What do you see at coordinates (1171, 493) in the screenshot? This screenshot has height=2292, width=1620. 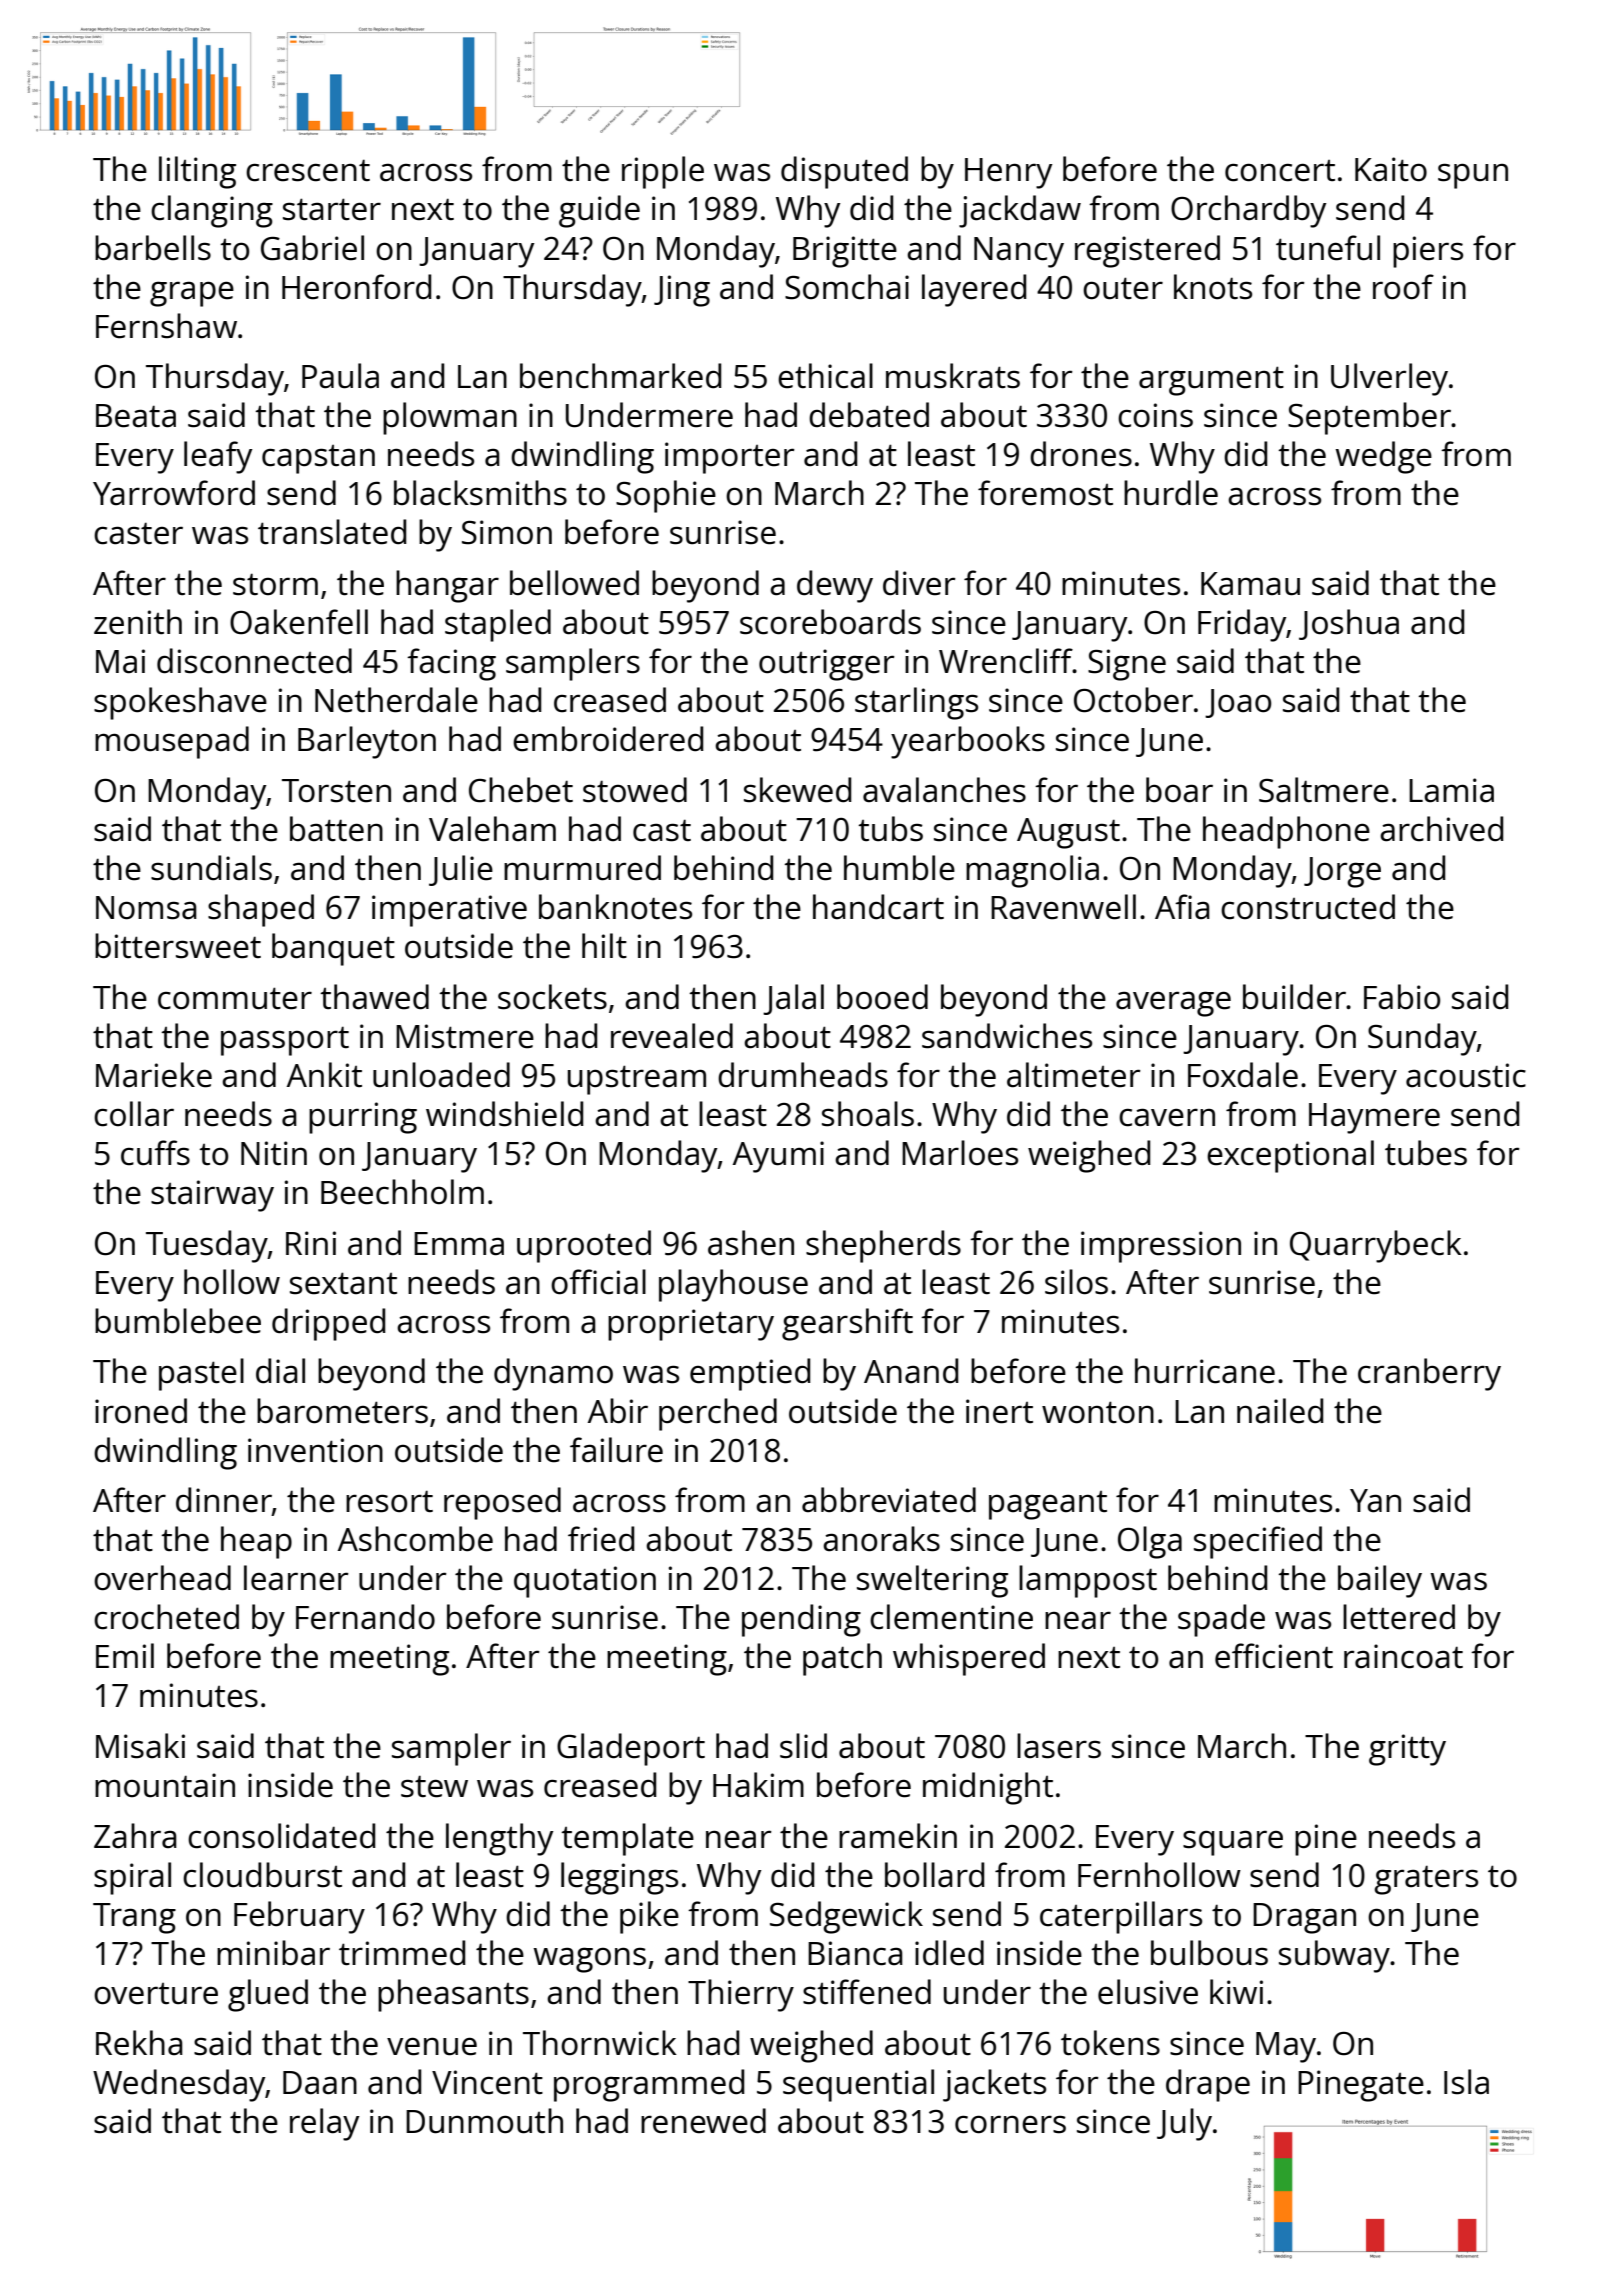 I see `hurdle` at bounding box center [1171, 493].
